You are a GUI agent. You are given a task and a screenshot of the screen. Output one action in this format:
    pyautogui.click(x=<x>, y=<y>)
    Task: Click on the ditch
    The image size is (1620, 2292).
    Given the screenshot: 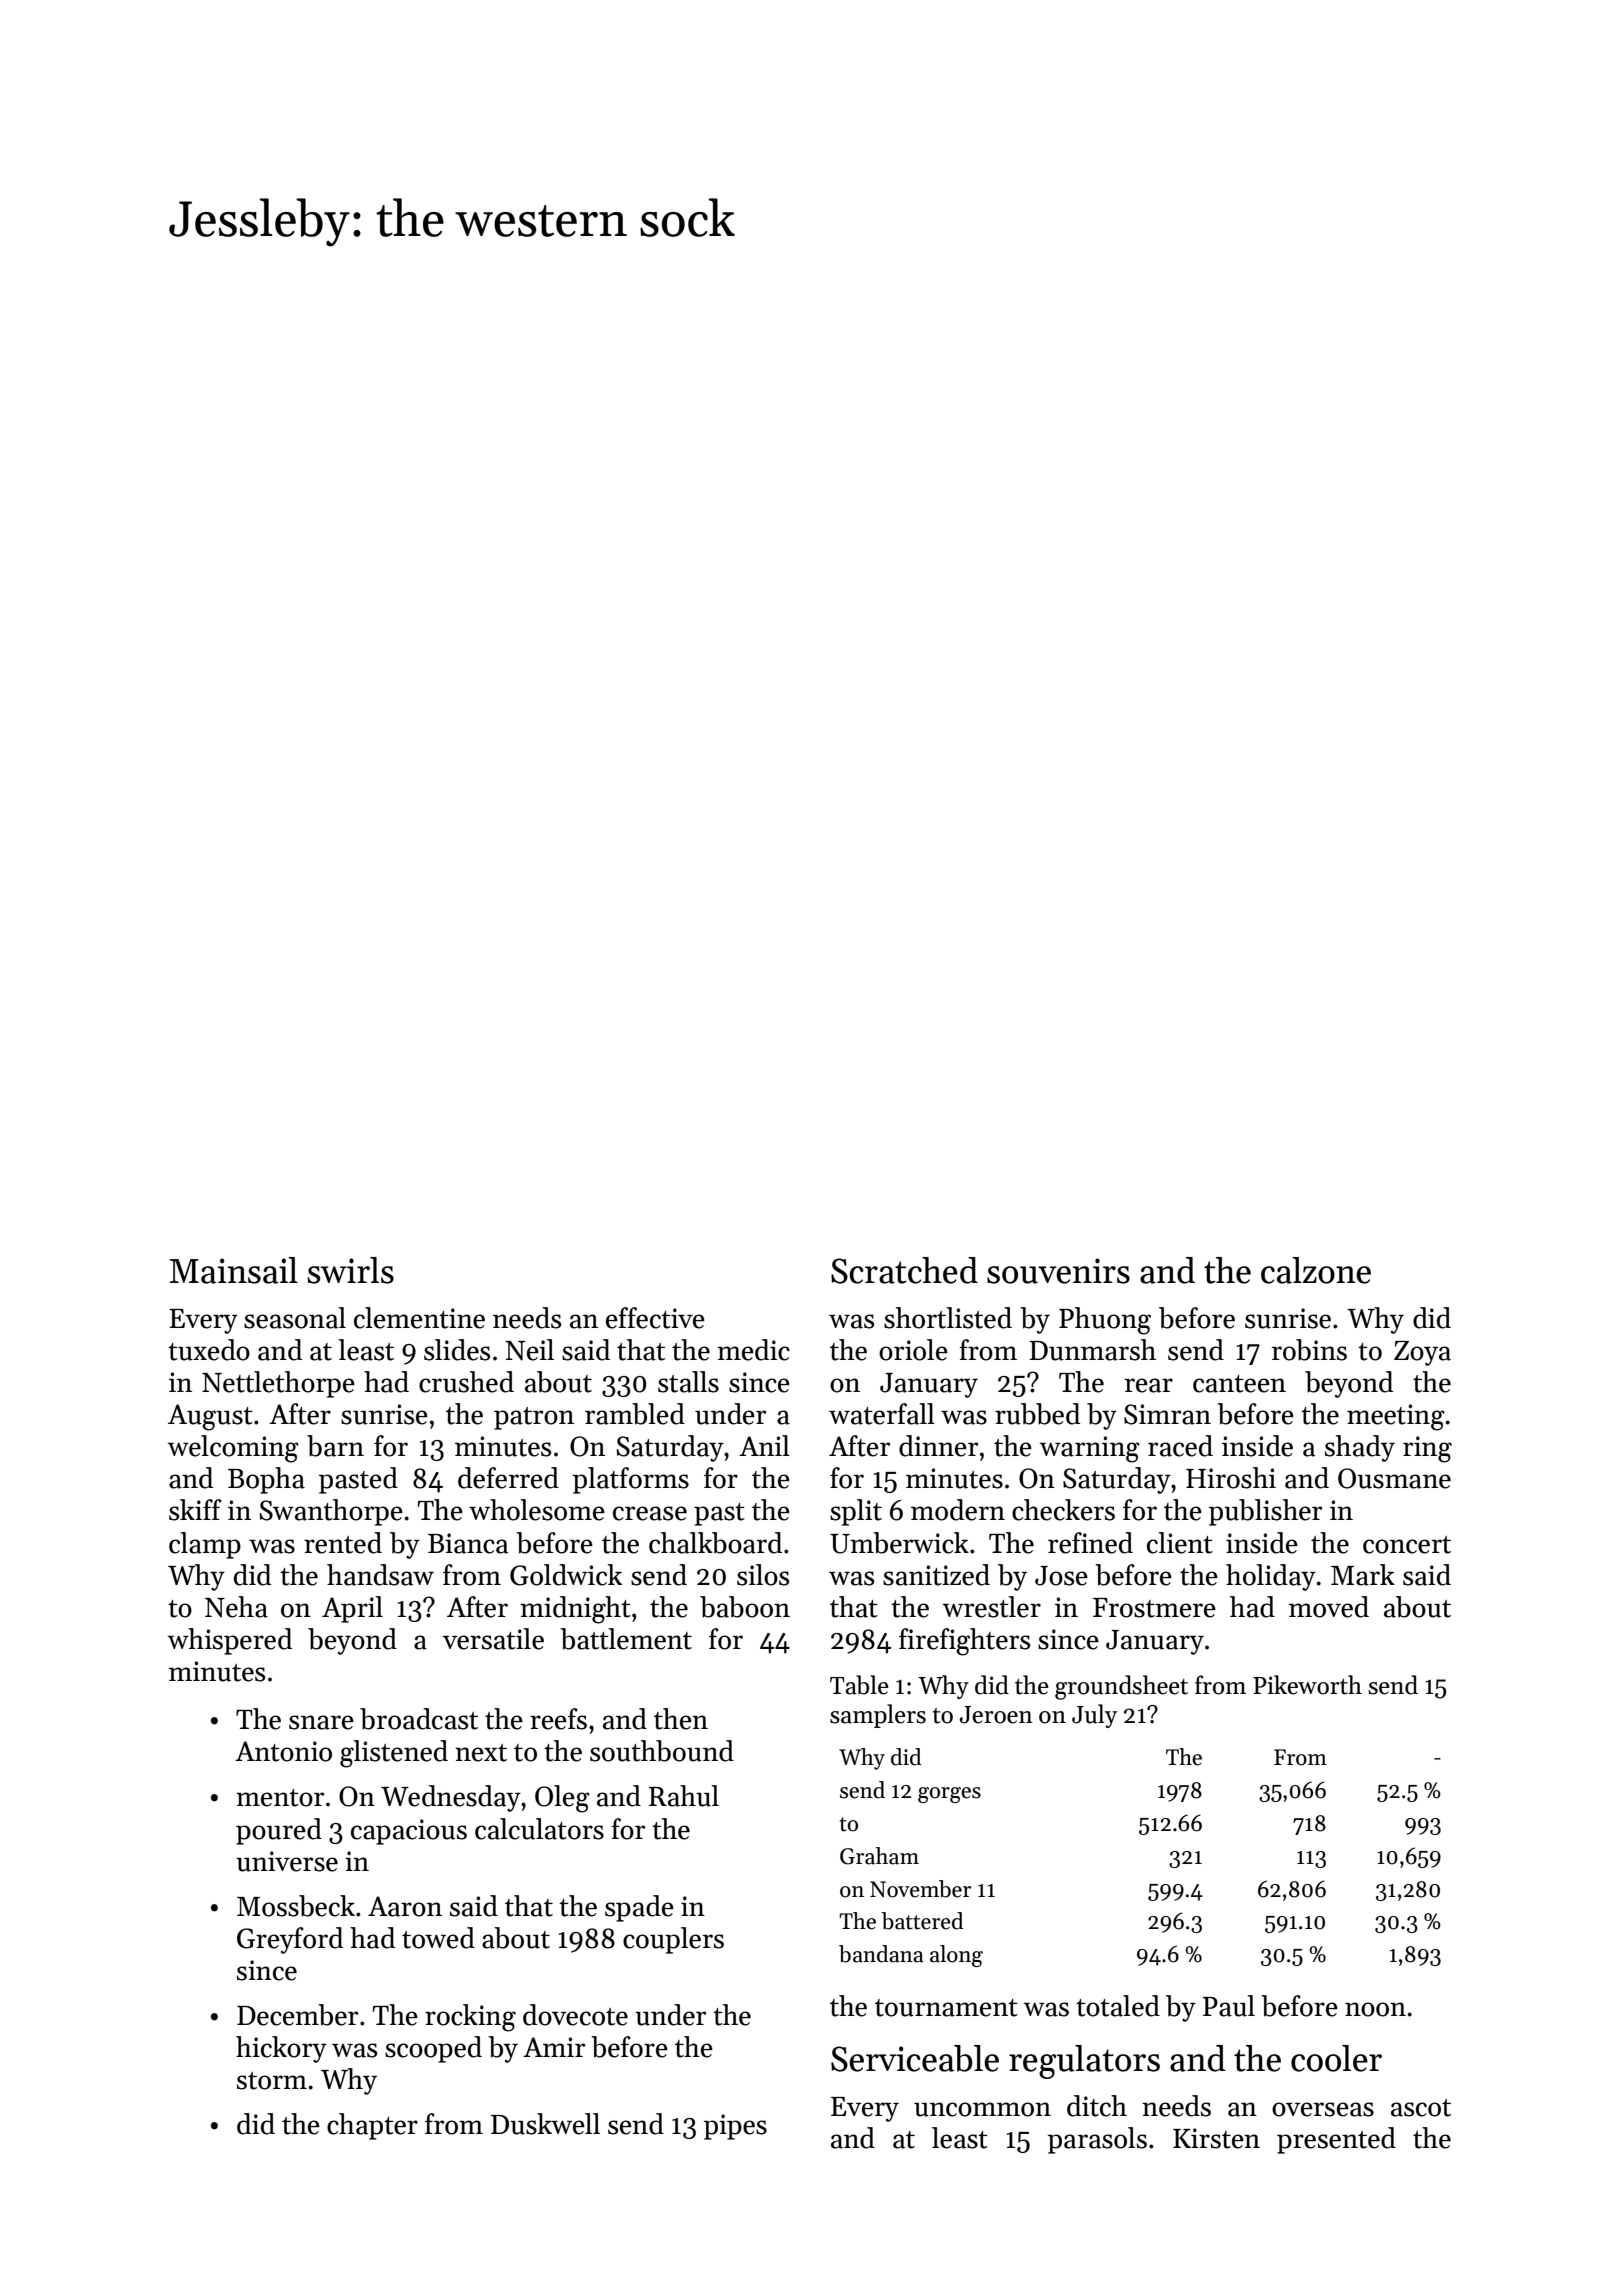 What is the action you would take?
    pyautogui.click(x=1097, y=2106)
